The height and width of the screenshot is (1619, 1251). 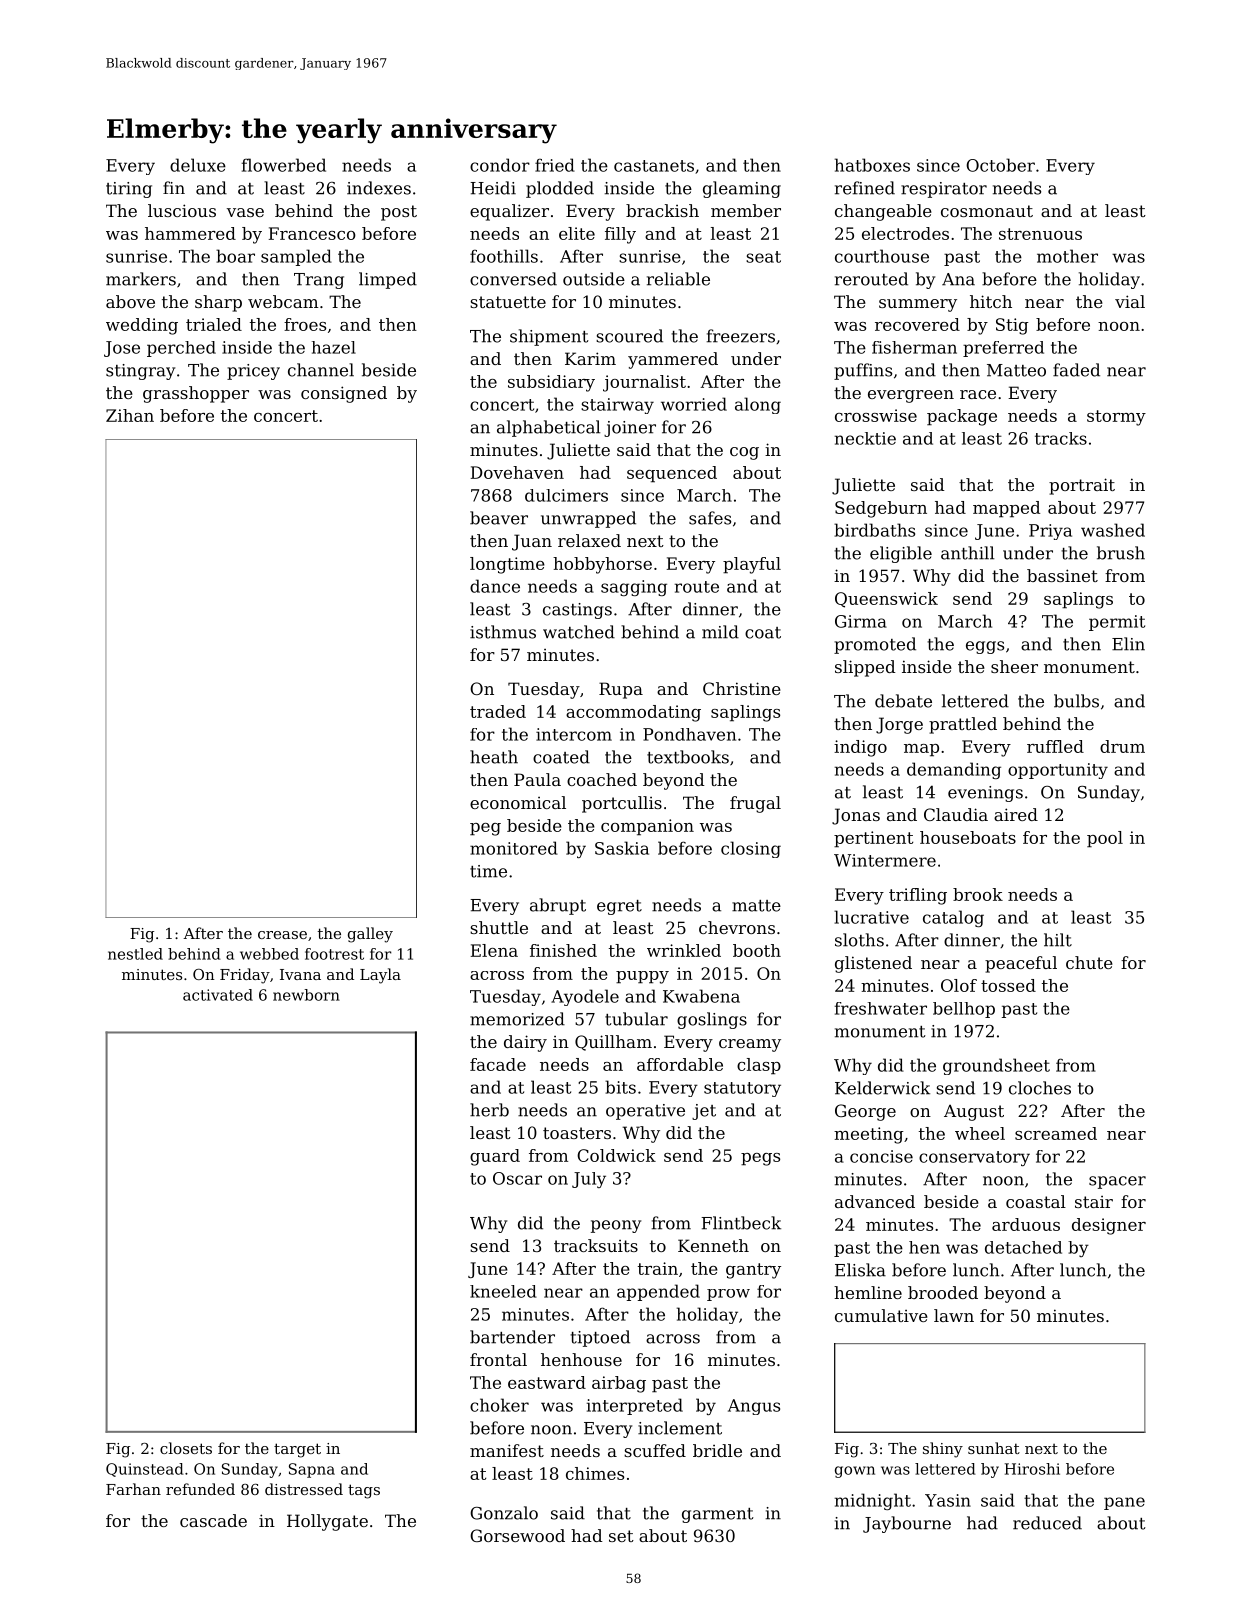 What do you see at coordinates (620, 1087) in the screenshot?
I see `bits` at bounding box center [620, 1087].
